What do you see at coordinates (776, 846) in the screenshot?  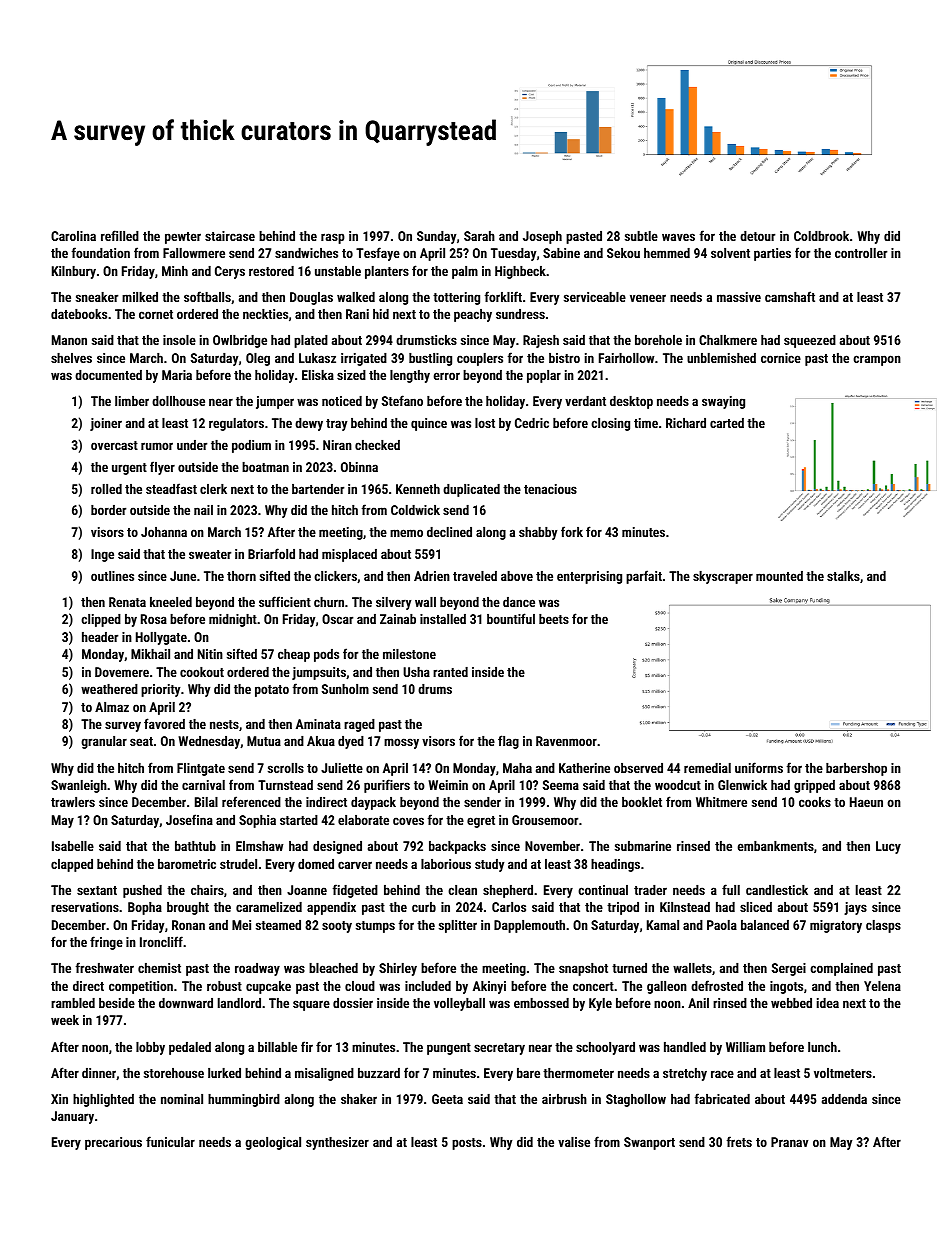 I see `embankments` at bounding box center [776, 846].
